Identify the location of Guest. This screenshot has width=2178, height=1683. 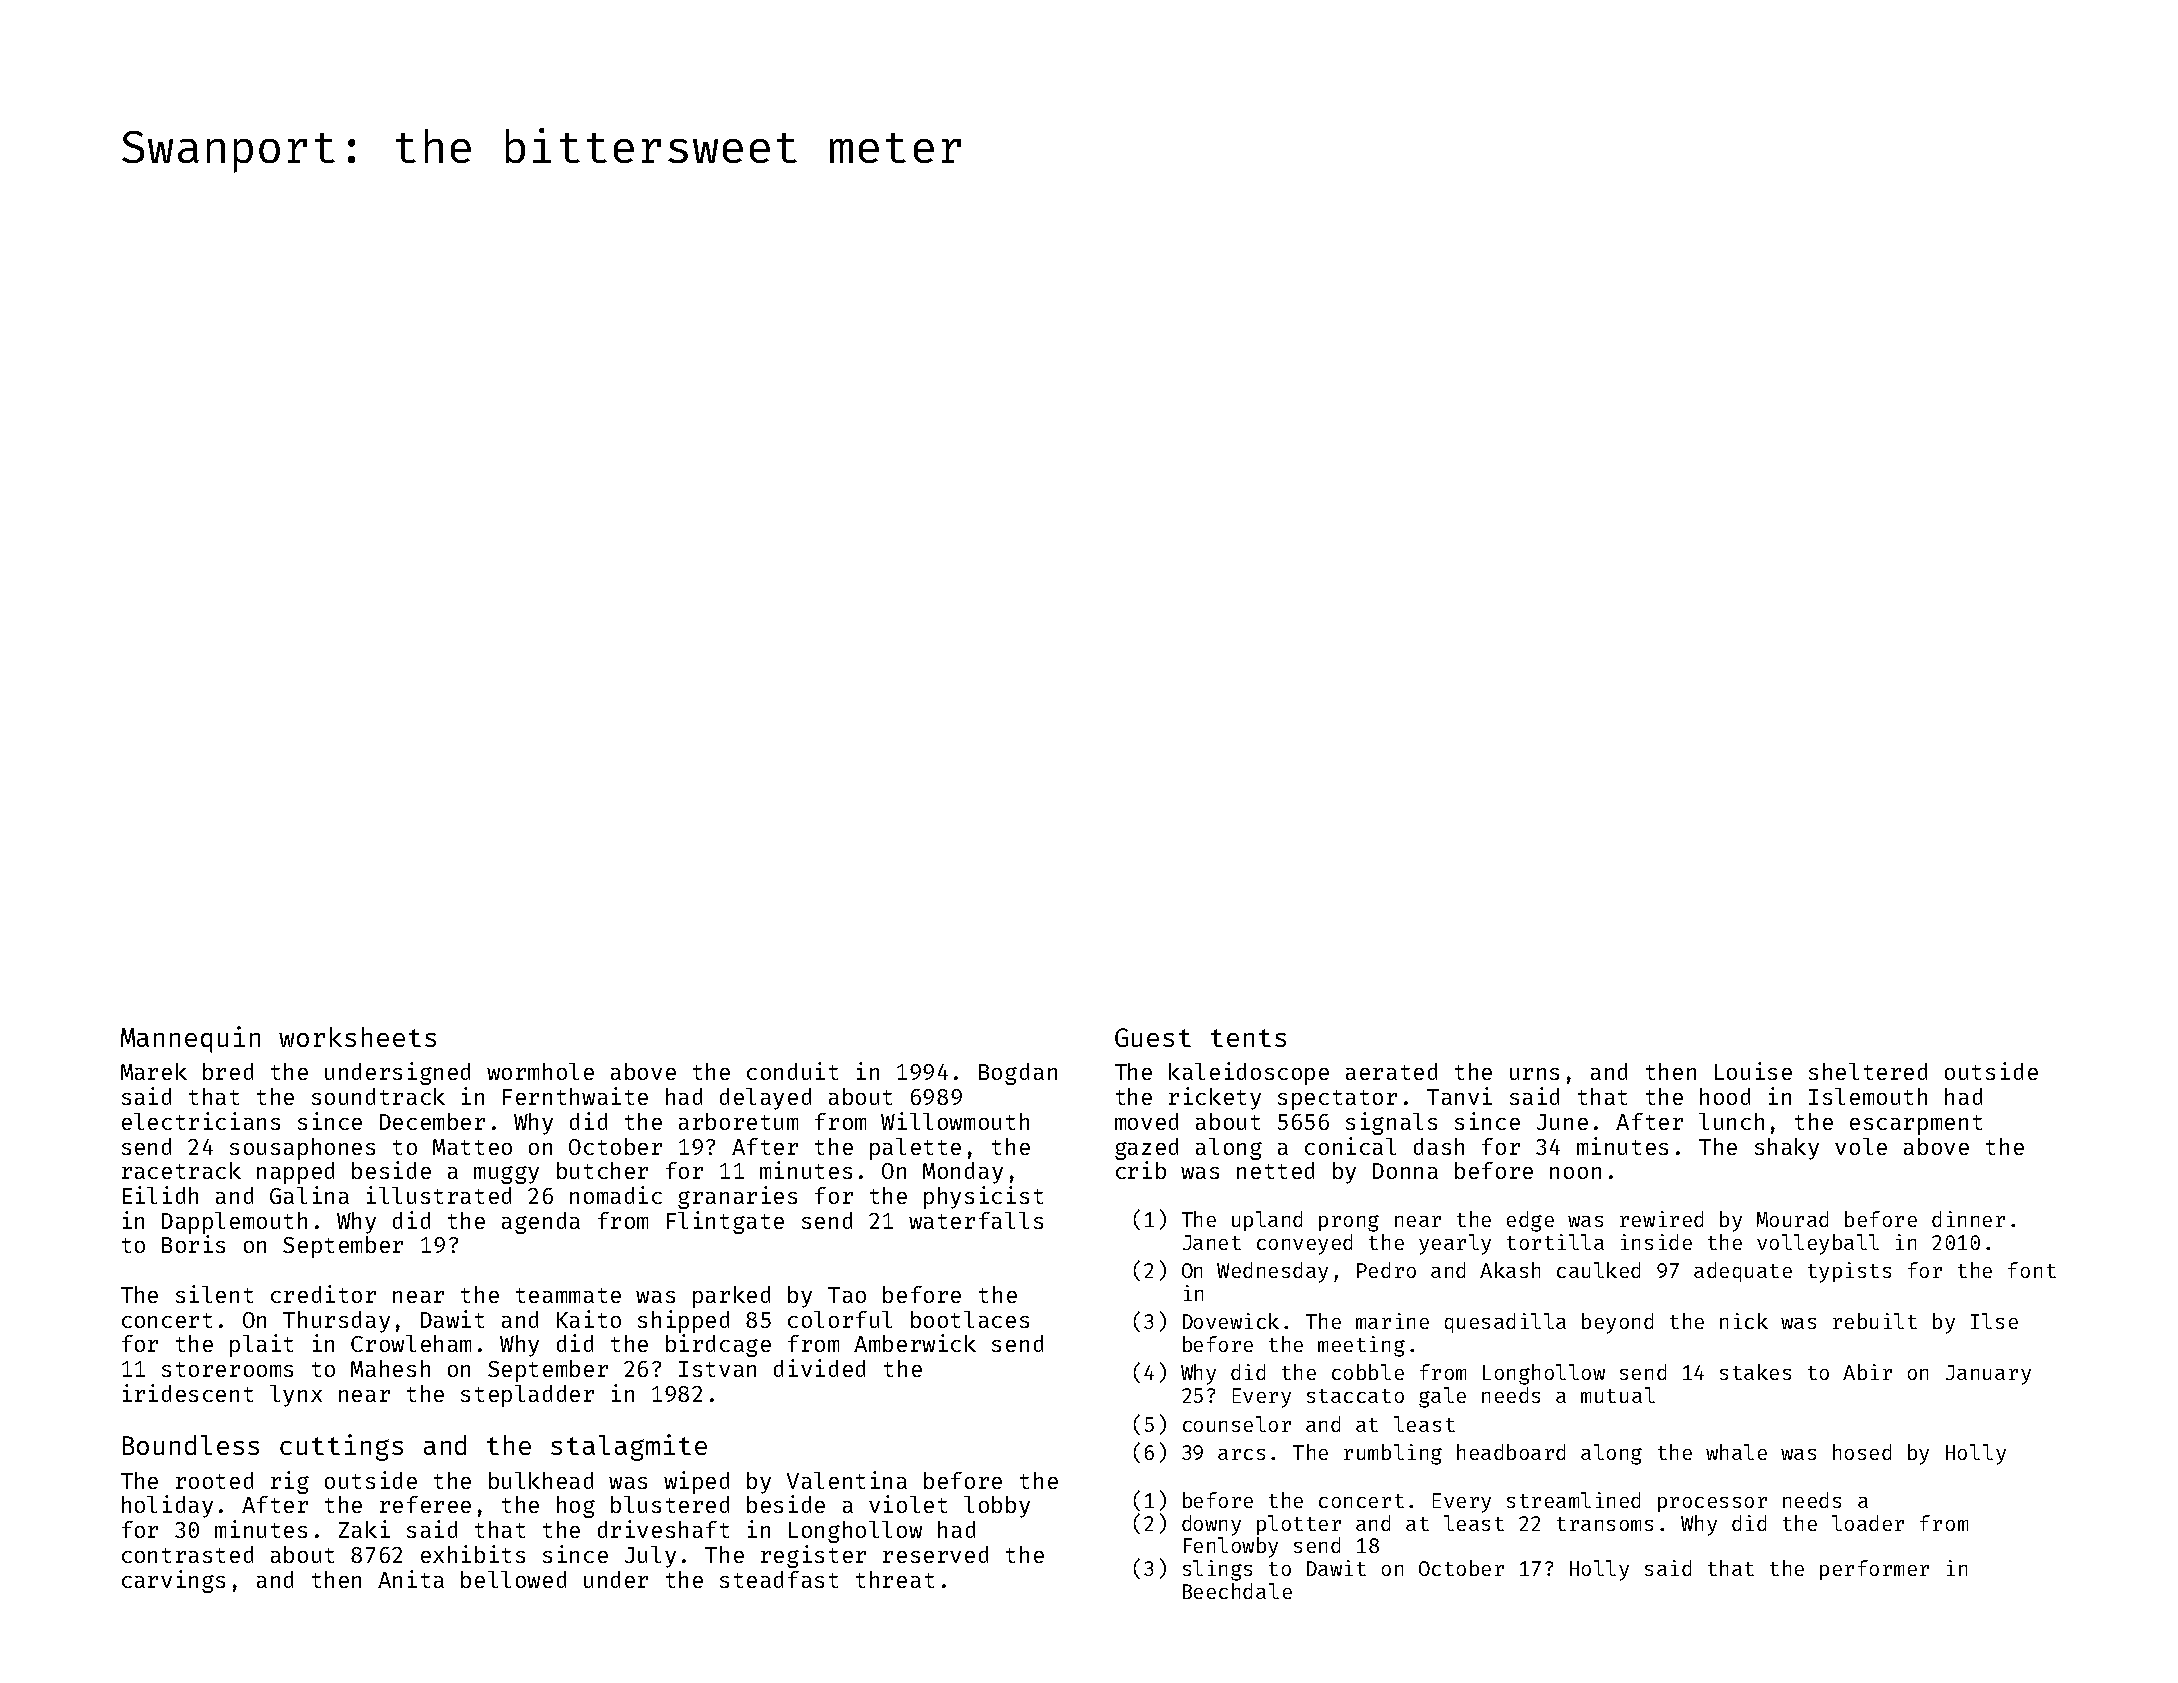
(1153, 1037).
